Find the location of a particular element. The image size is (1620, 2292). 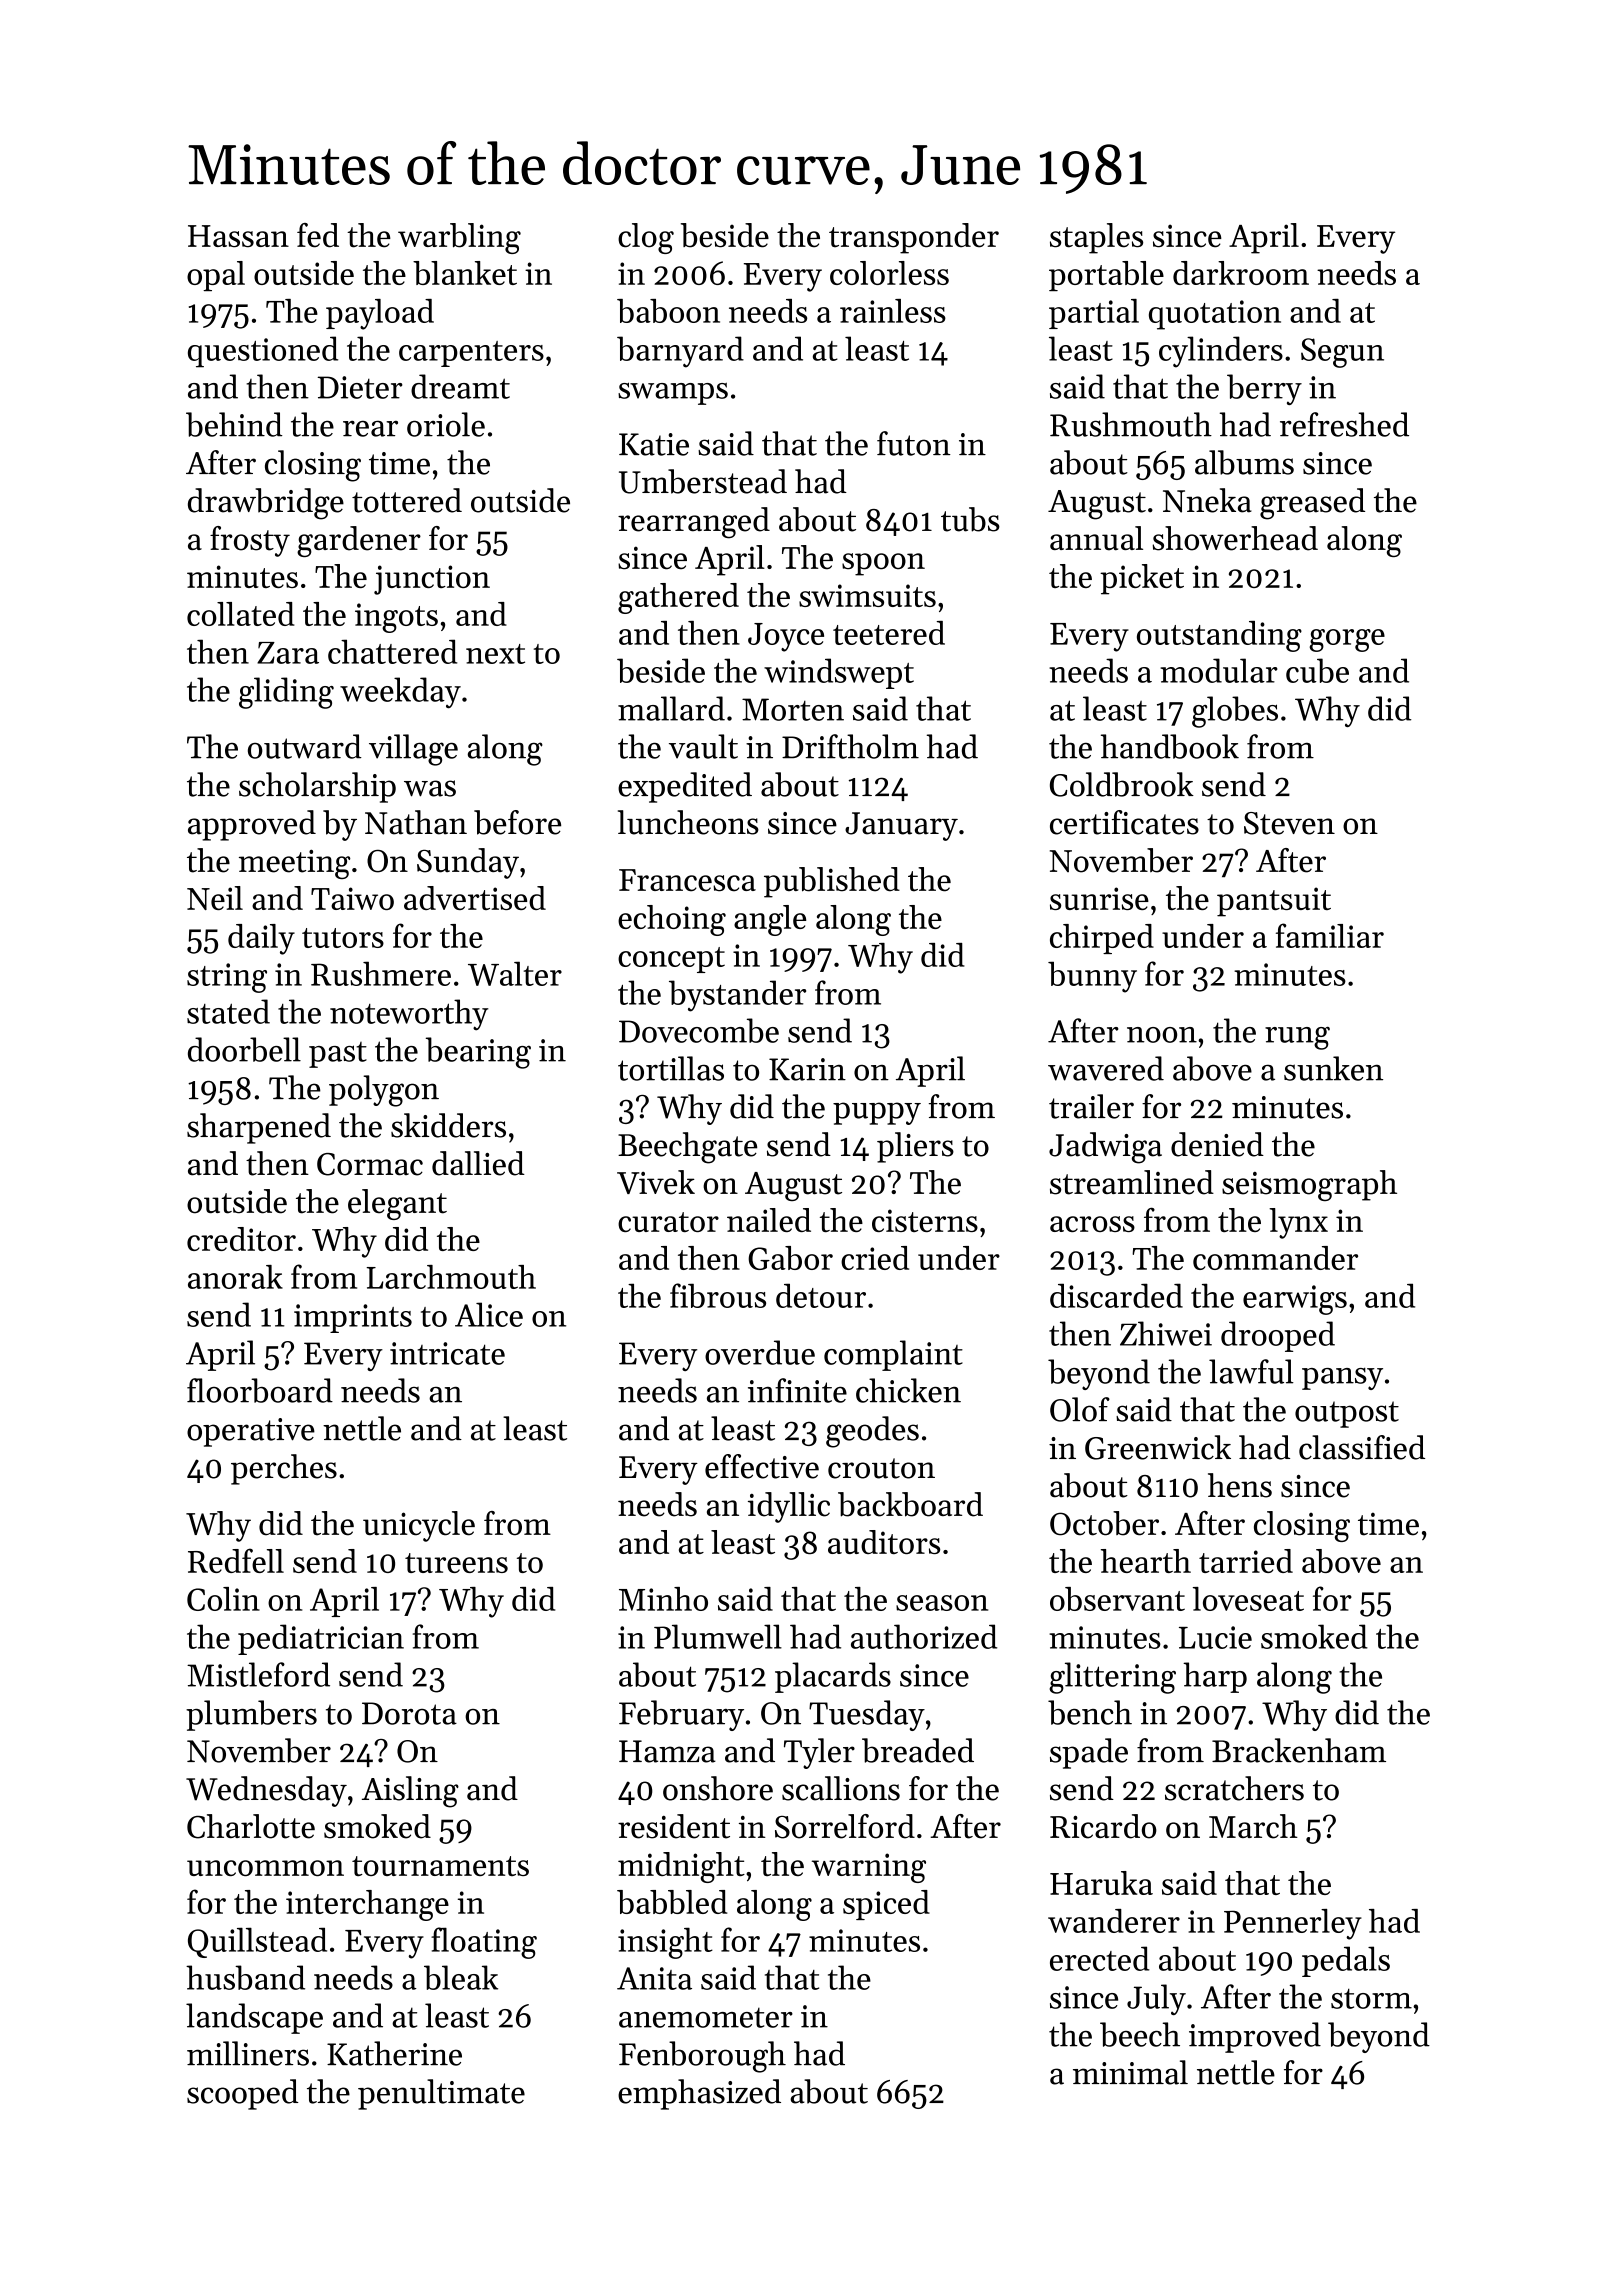

published is located at coordinates (832, 882).
